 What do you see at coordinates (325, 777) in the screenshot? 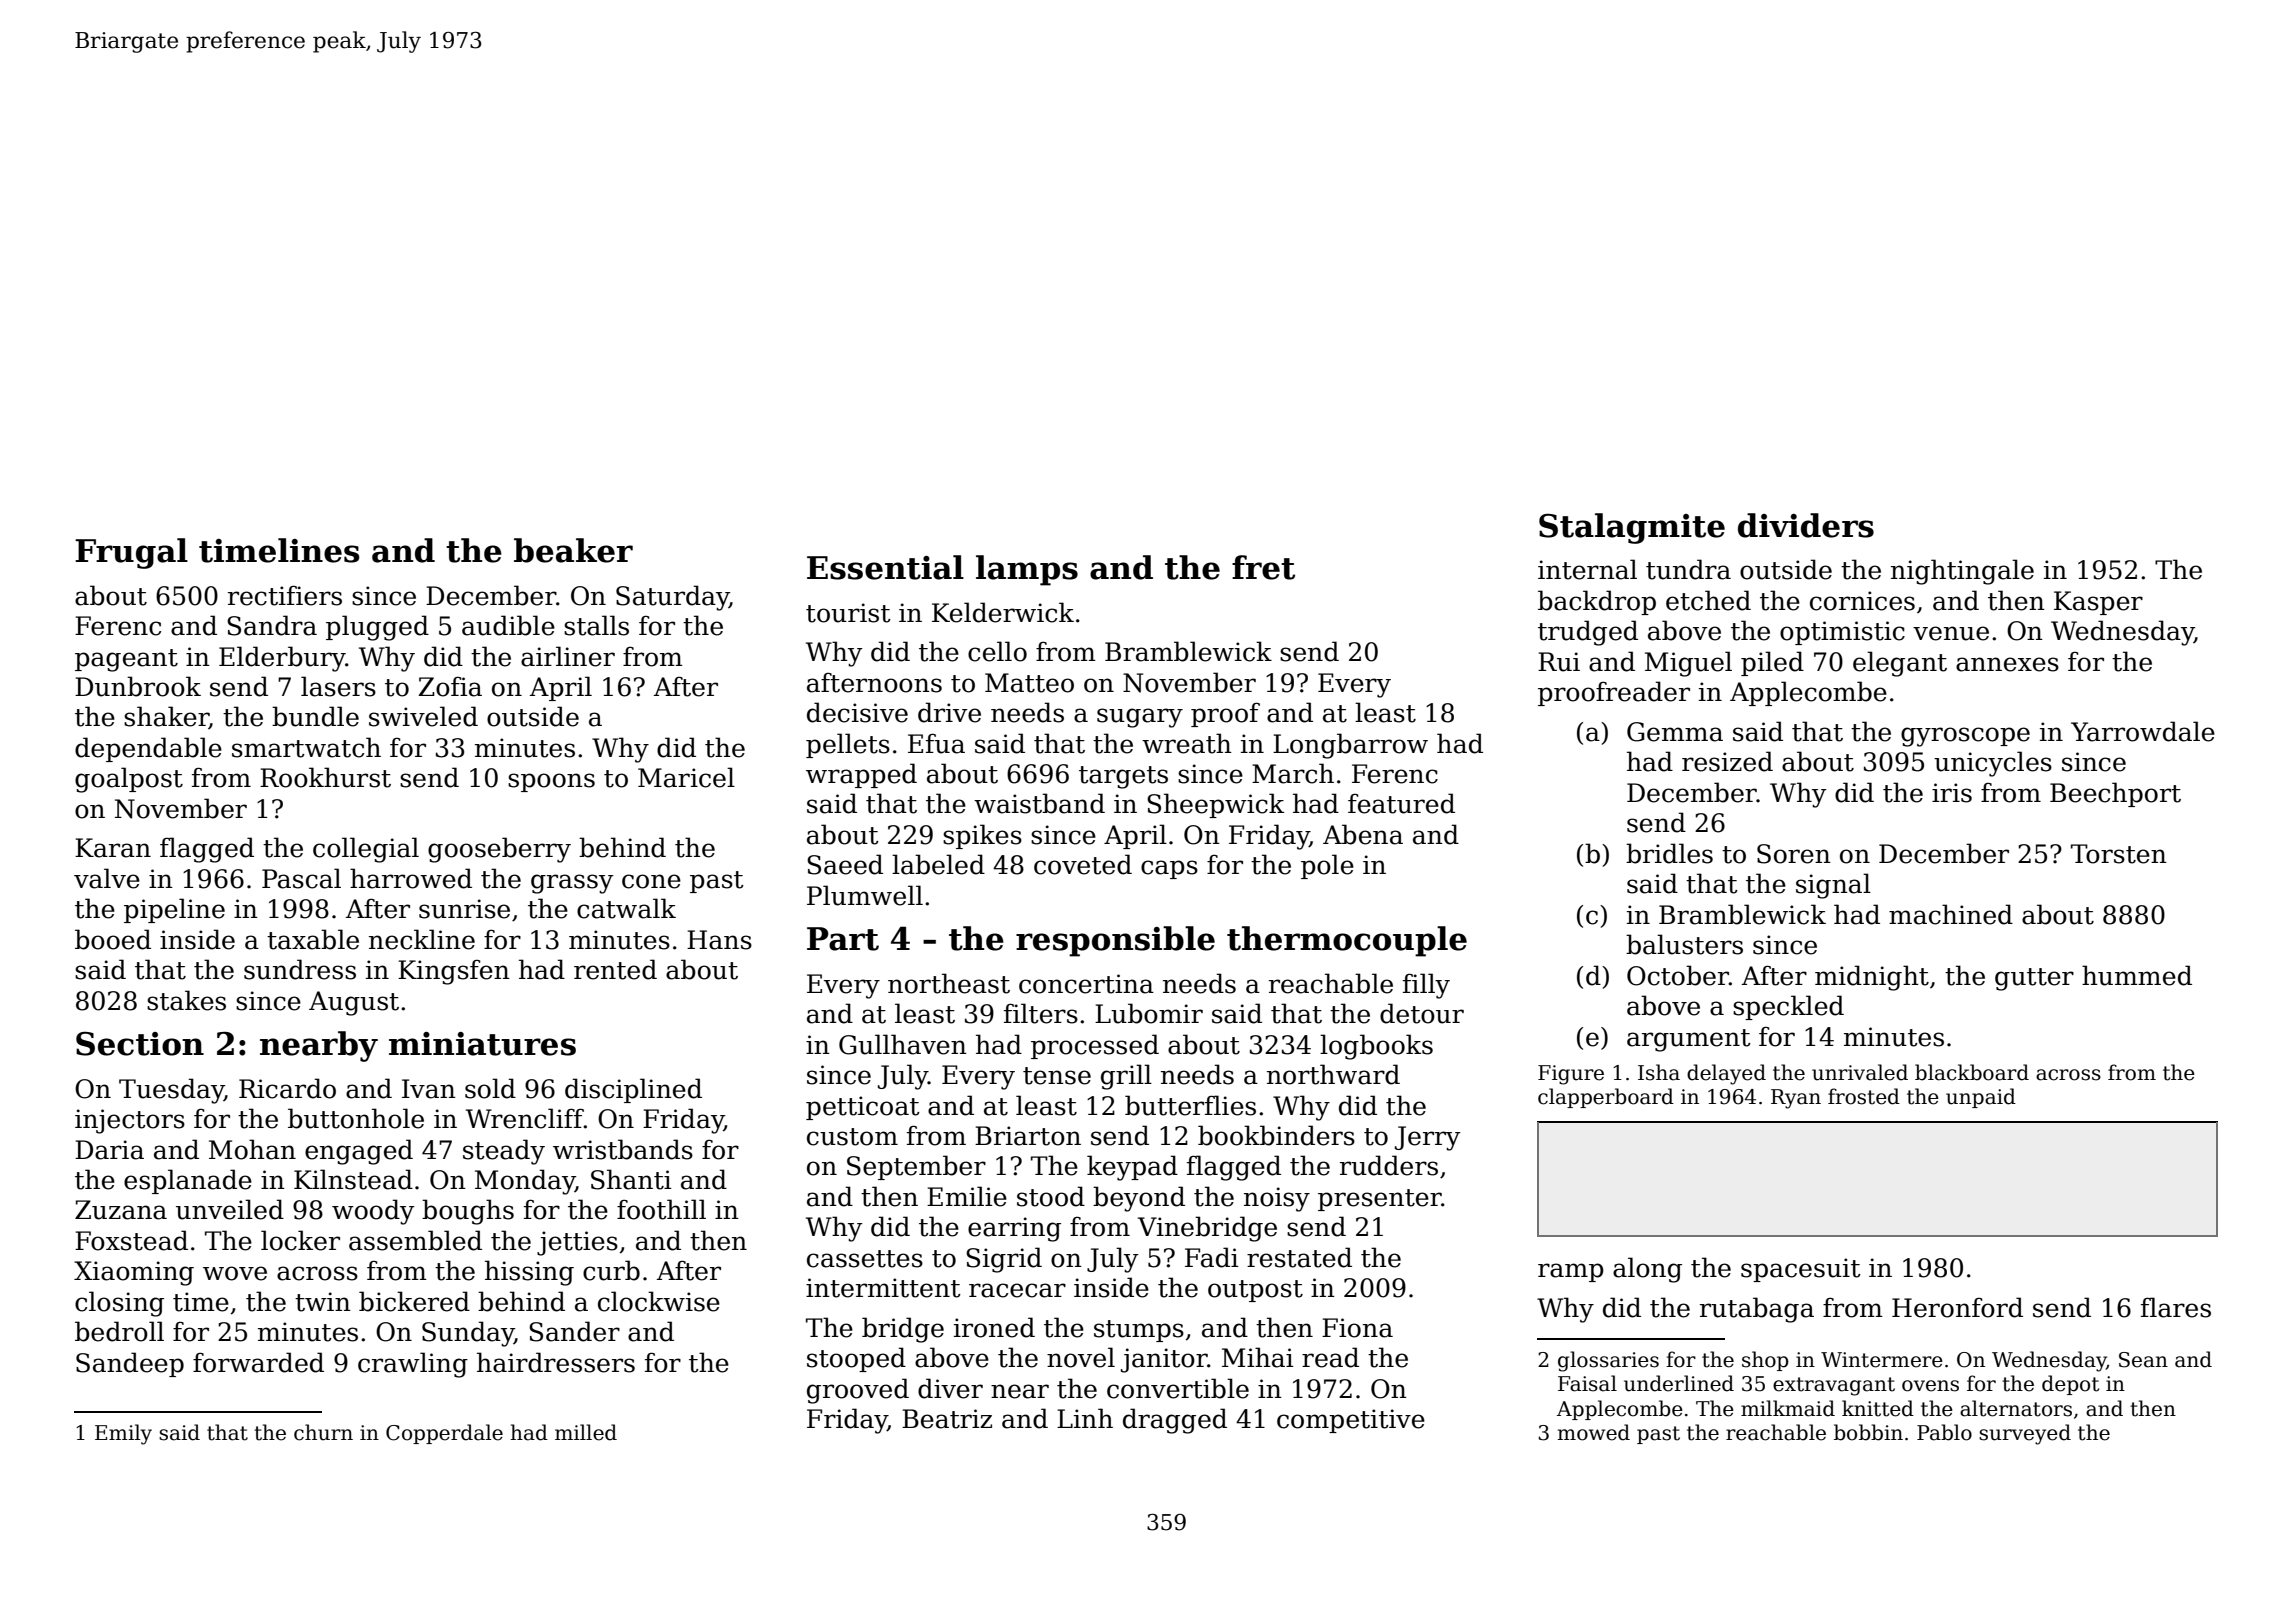
I see `Rookhurst` at bounding box center [325, 777].
